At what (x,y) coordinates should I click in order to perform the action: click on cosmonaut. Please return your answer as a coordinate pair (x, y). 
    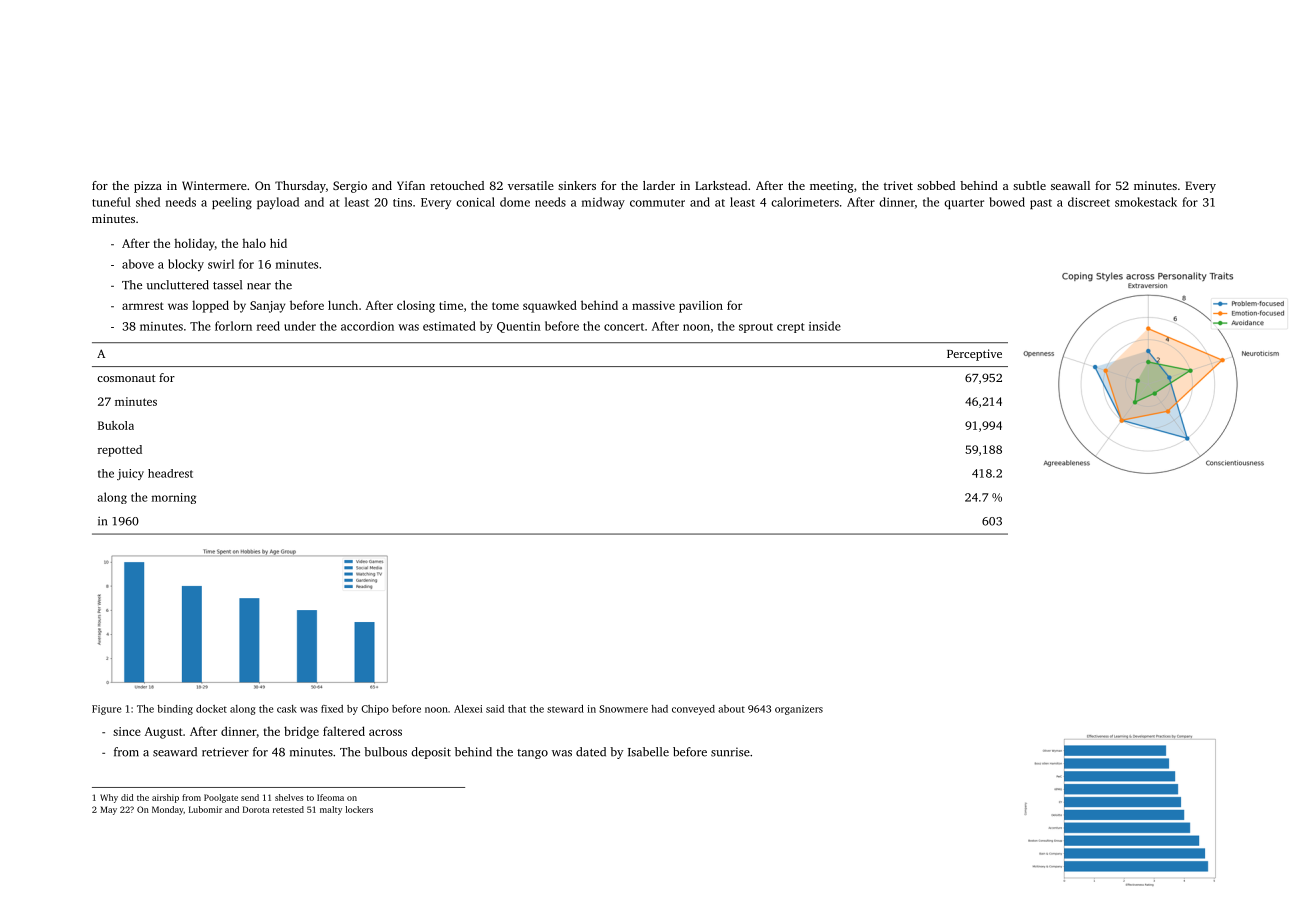
    Looking at the image, I should click on (126, 378).
